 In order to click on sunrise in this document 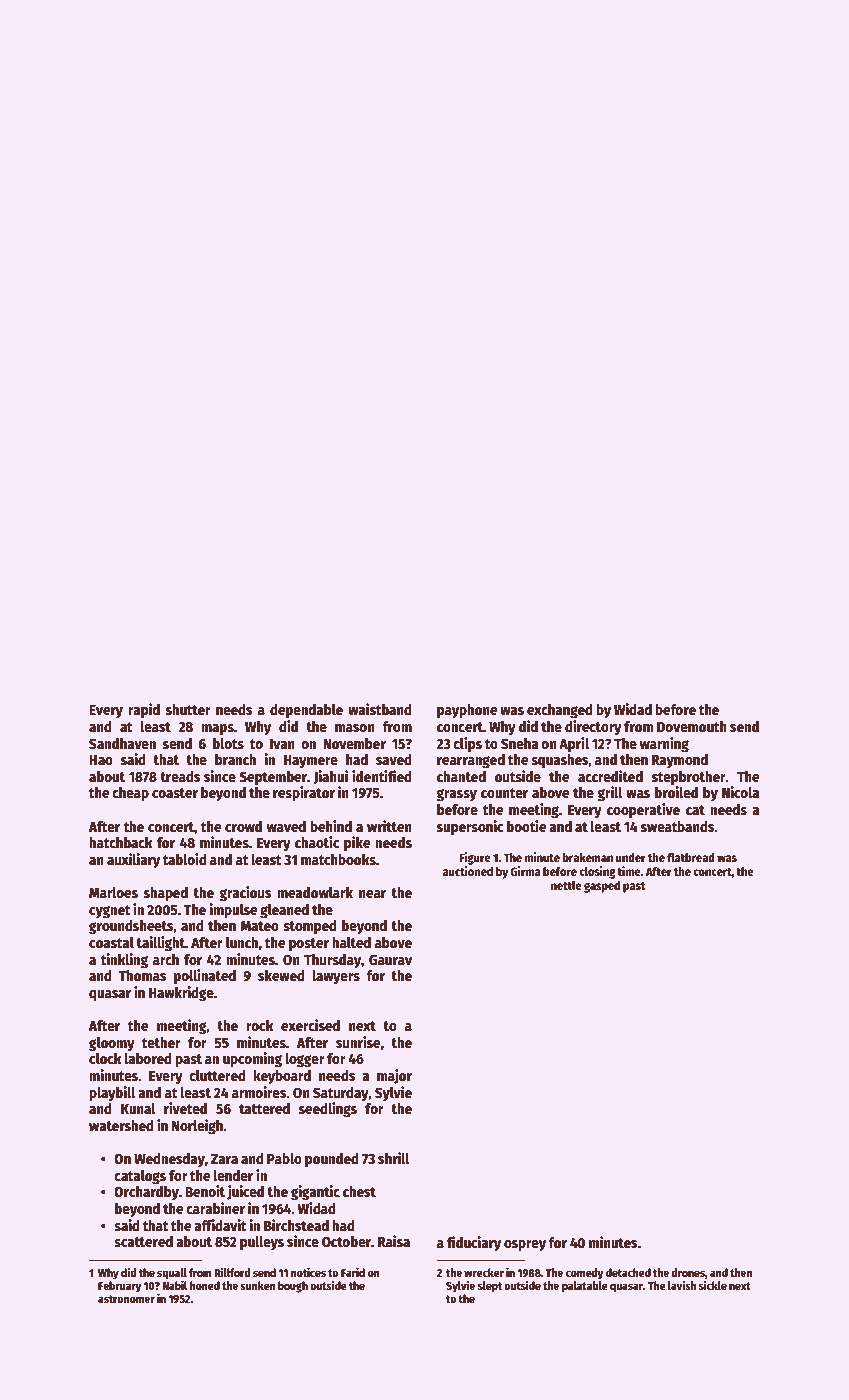, I will do `click(358, 1042)`.
